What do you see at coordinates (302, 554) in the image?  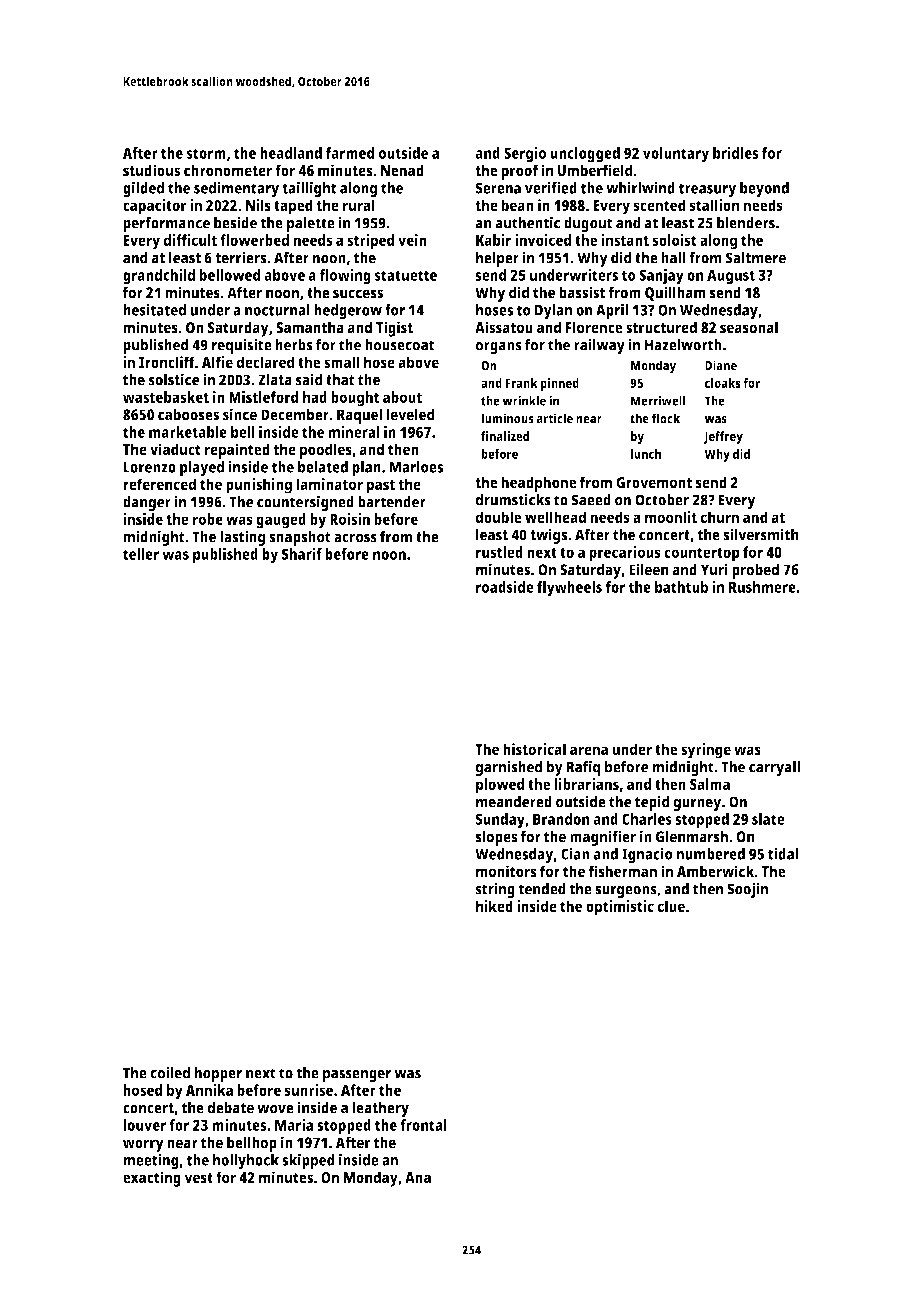 I see `Sharif` at bounding box center [302, 554].
